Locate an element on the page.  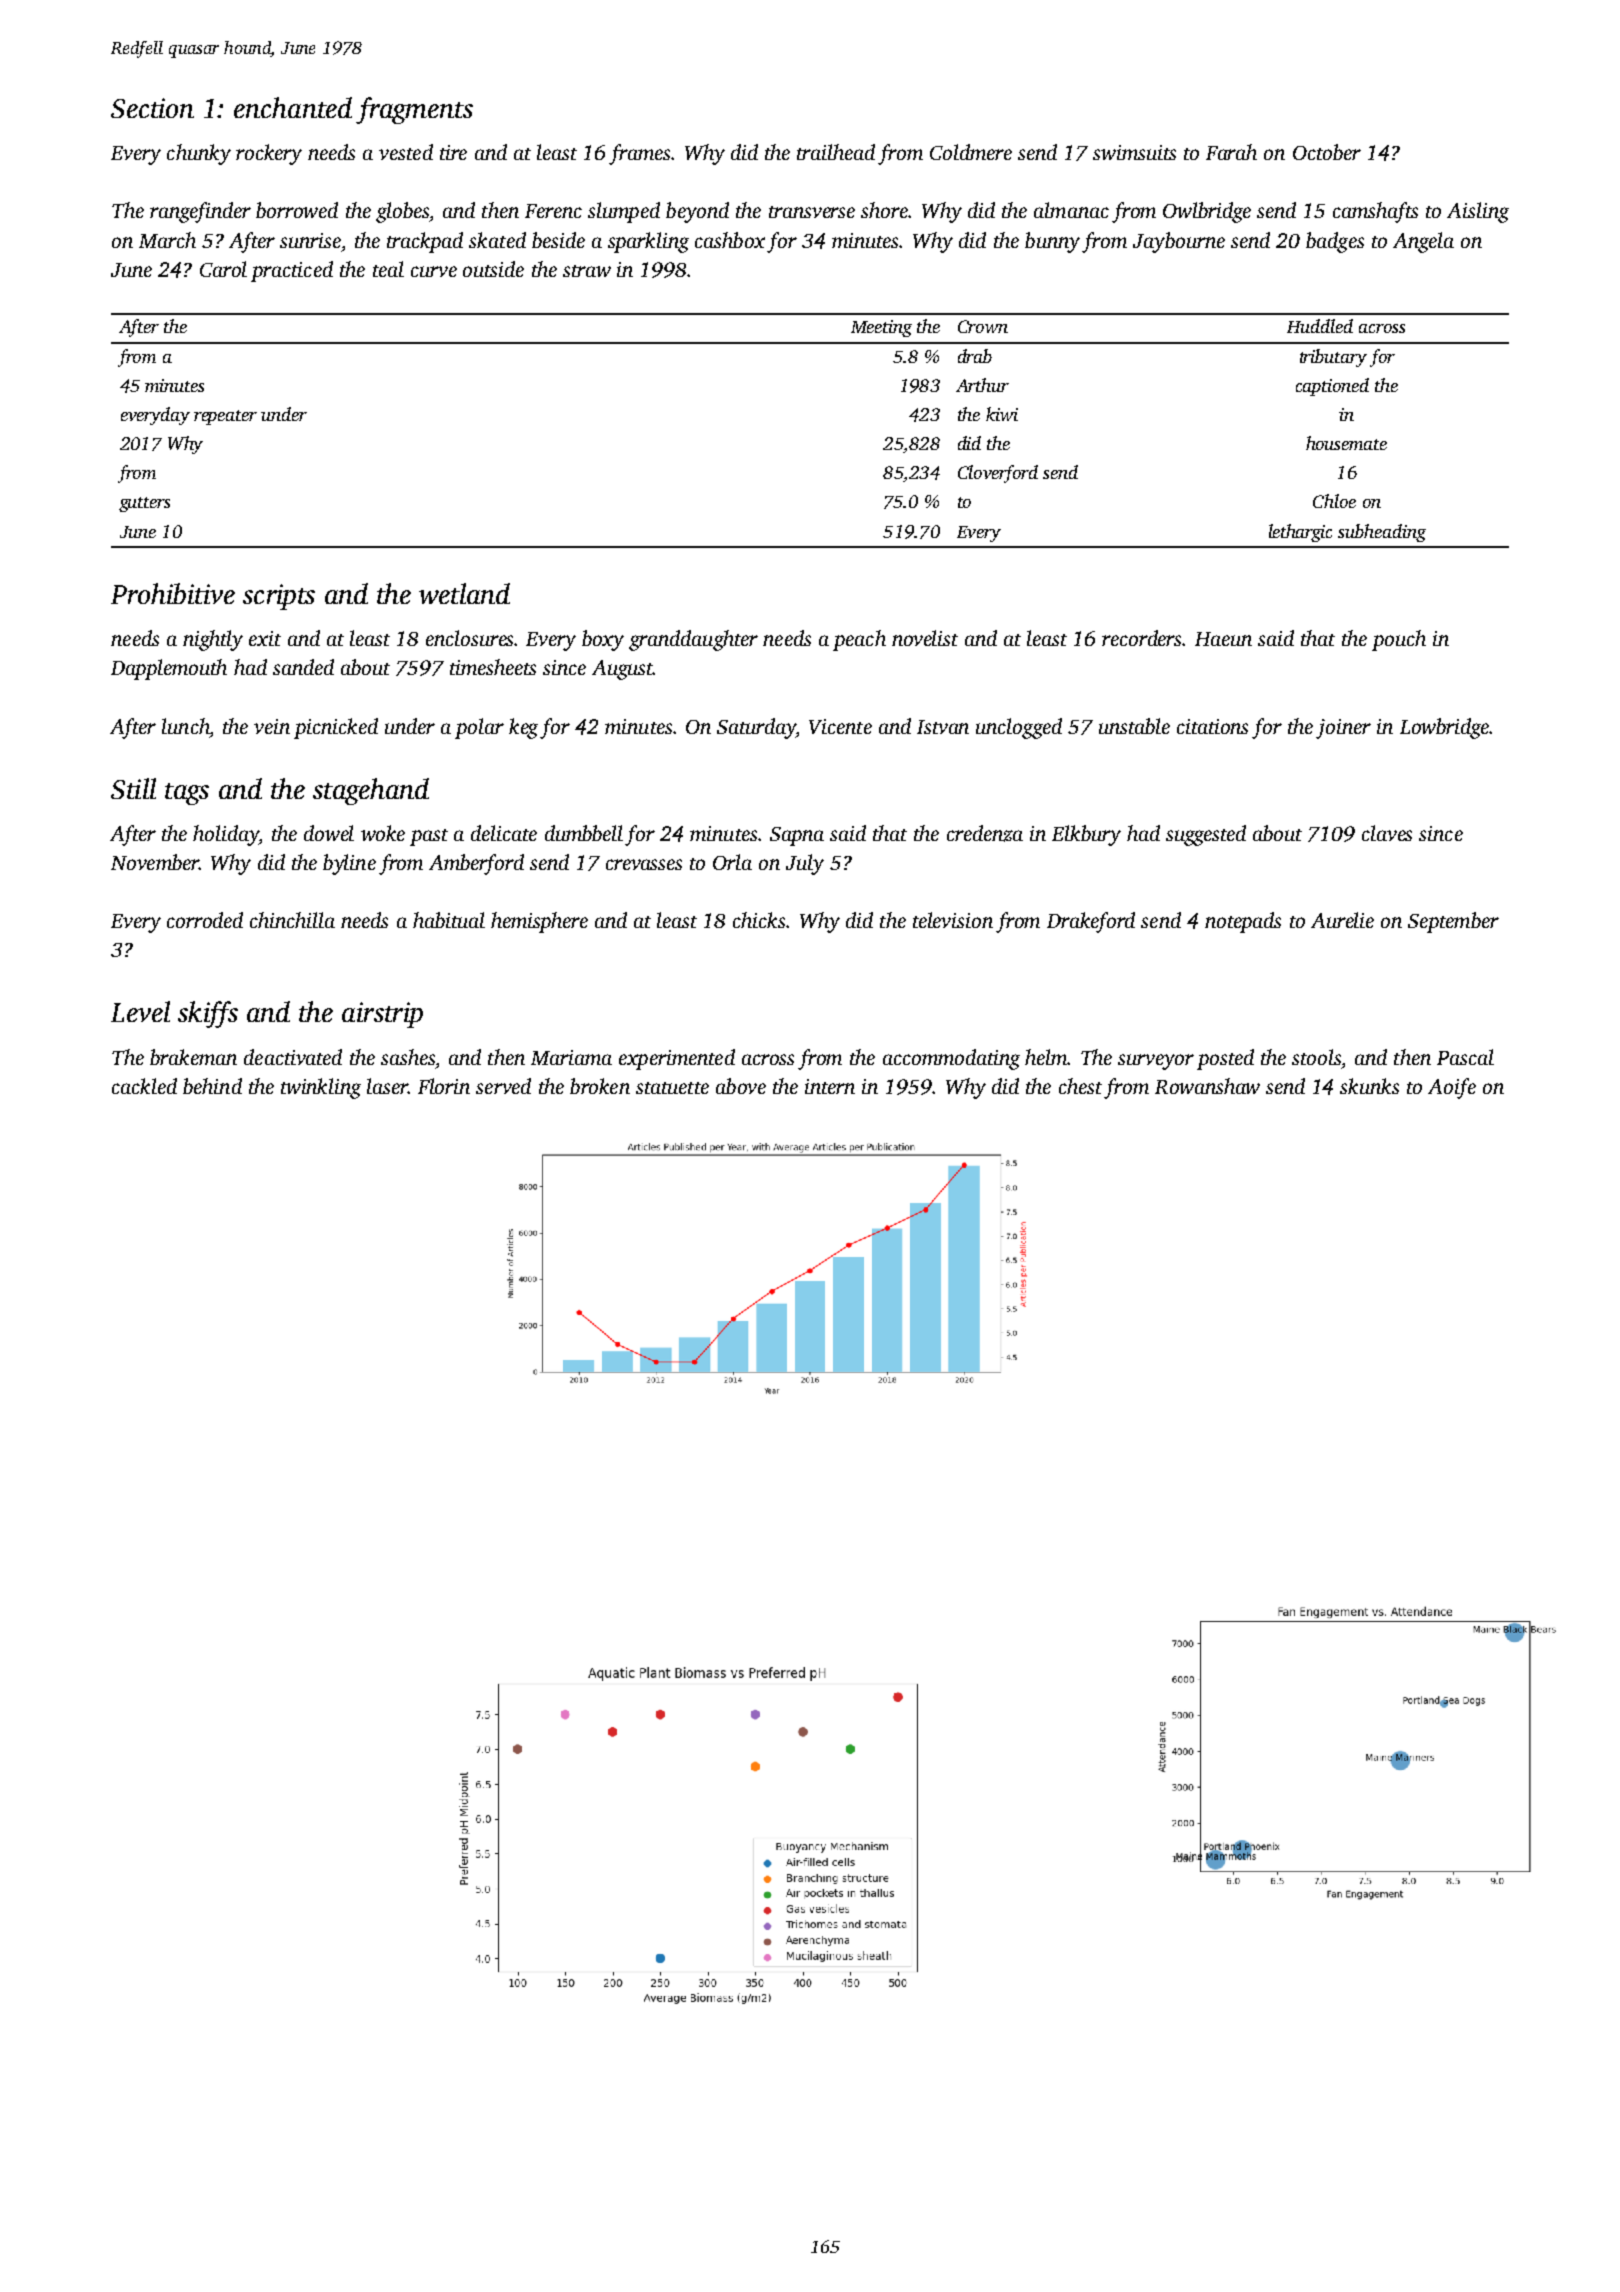
repeater is located at coordinates (225, 417).
